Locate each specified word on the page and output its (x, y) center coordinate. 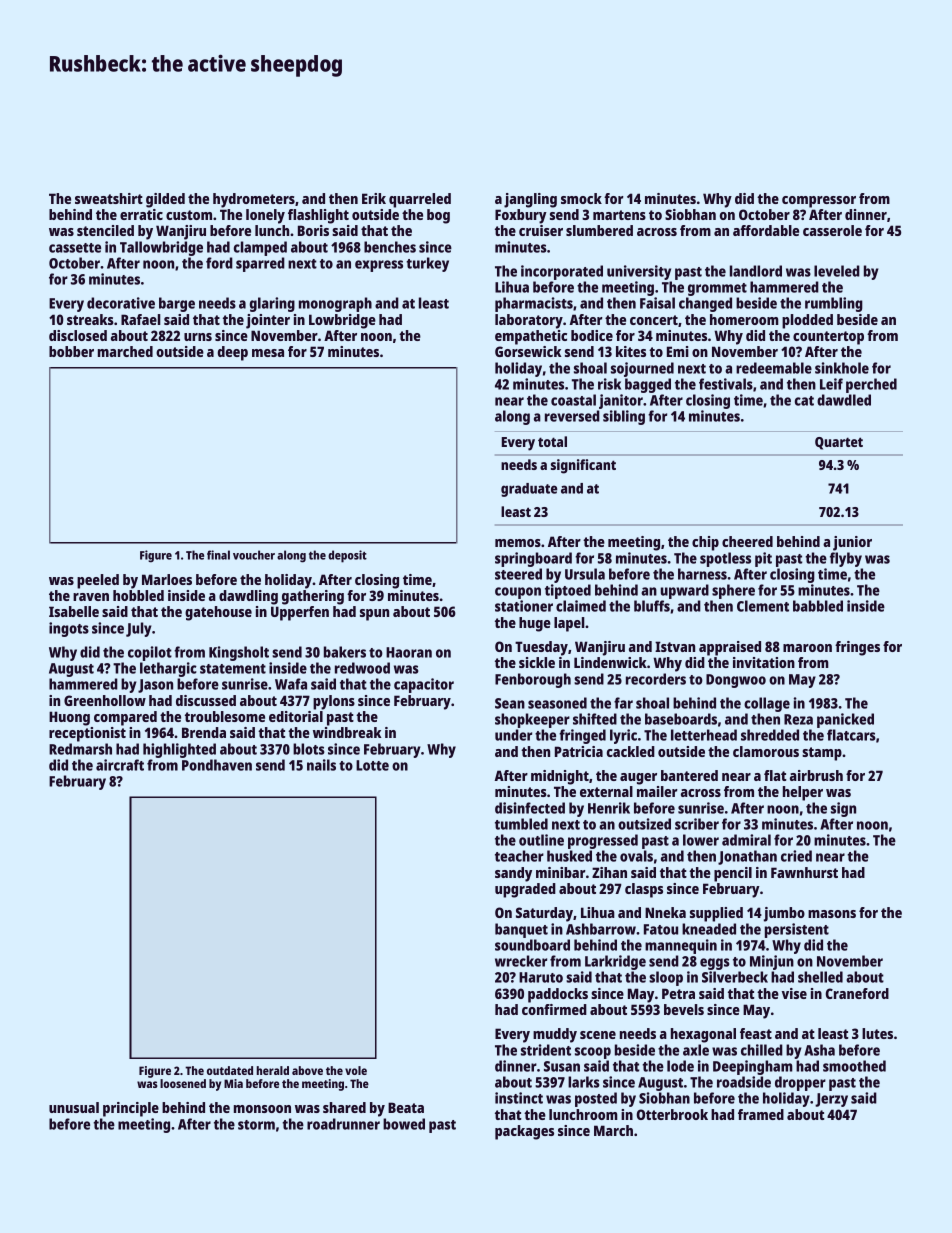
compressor (819, 202)
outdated (230, 1070)
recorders (656, 679)
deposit (347, 556)
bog (438, 216)
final (218, 555)
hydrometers (254, 200)
